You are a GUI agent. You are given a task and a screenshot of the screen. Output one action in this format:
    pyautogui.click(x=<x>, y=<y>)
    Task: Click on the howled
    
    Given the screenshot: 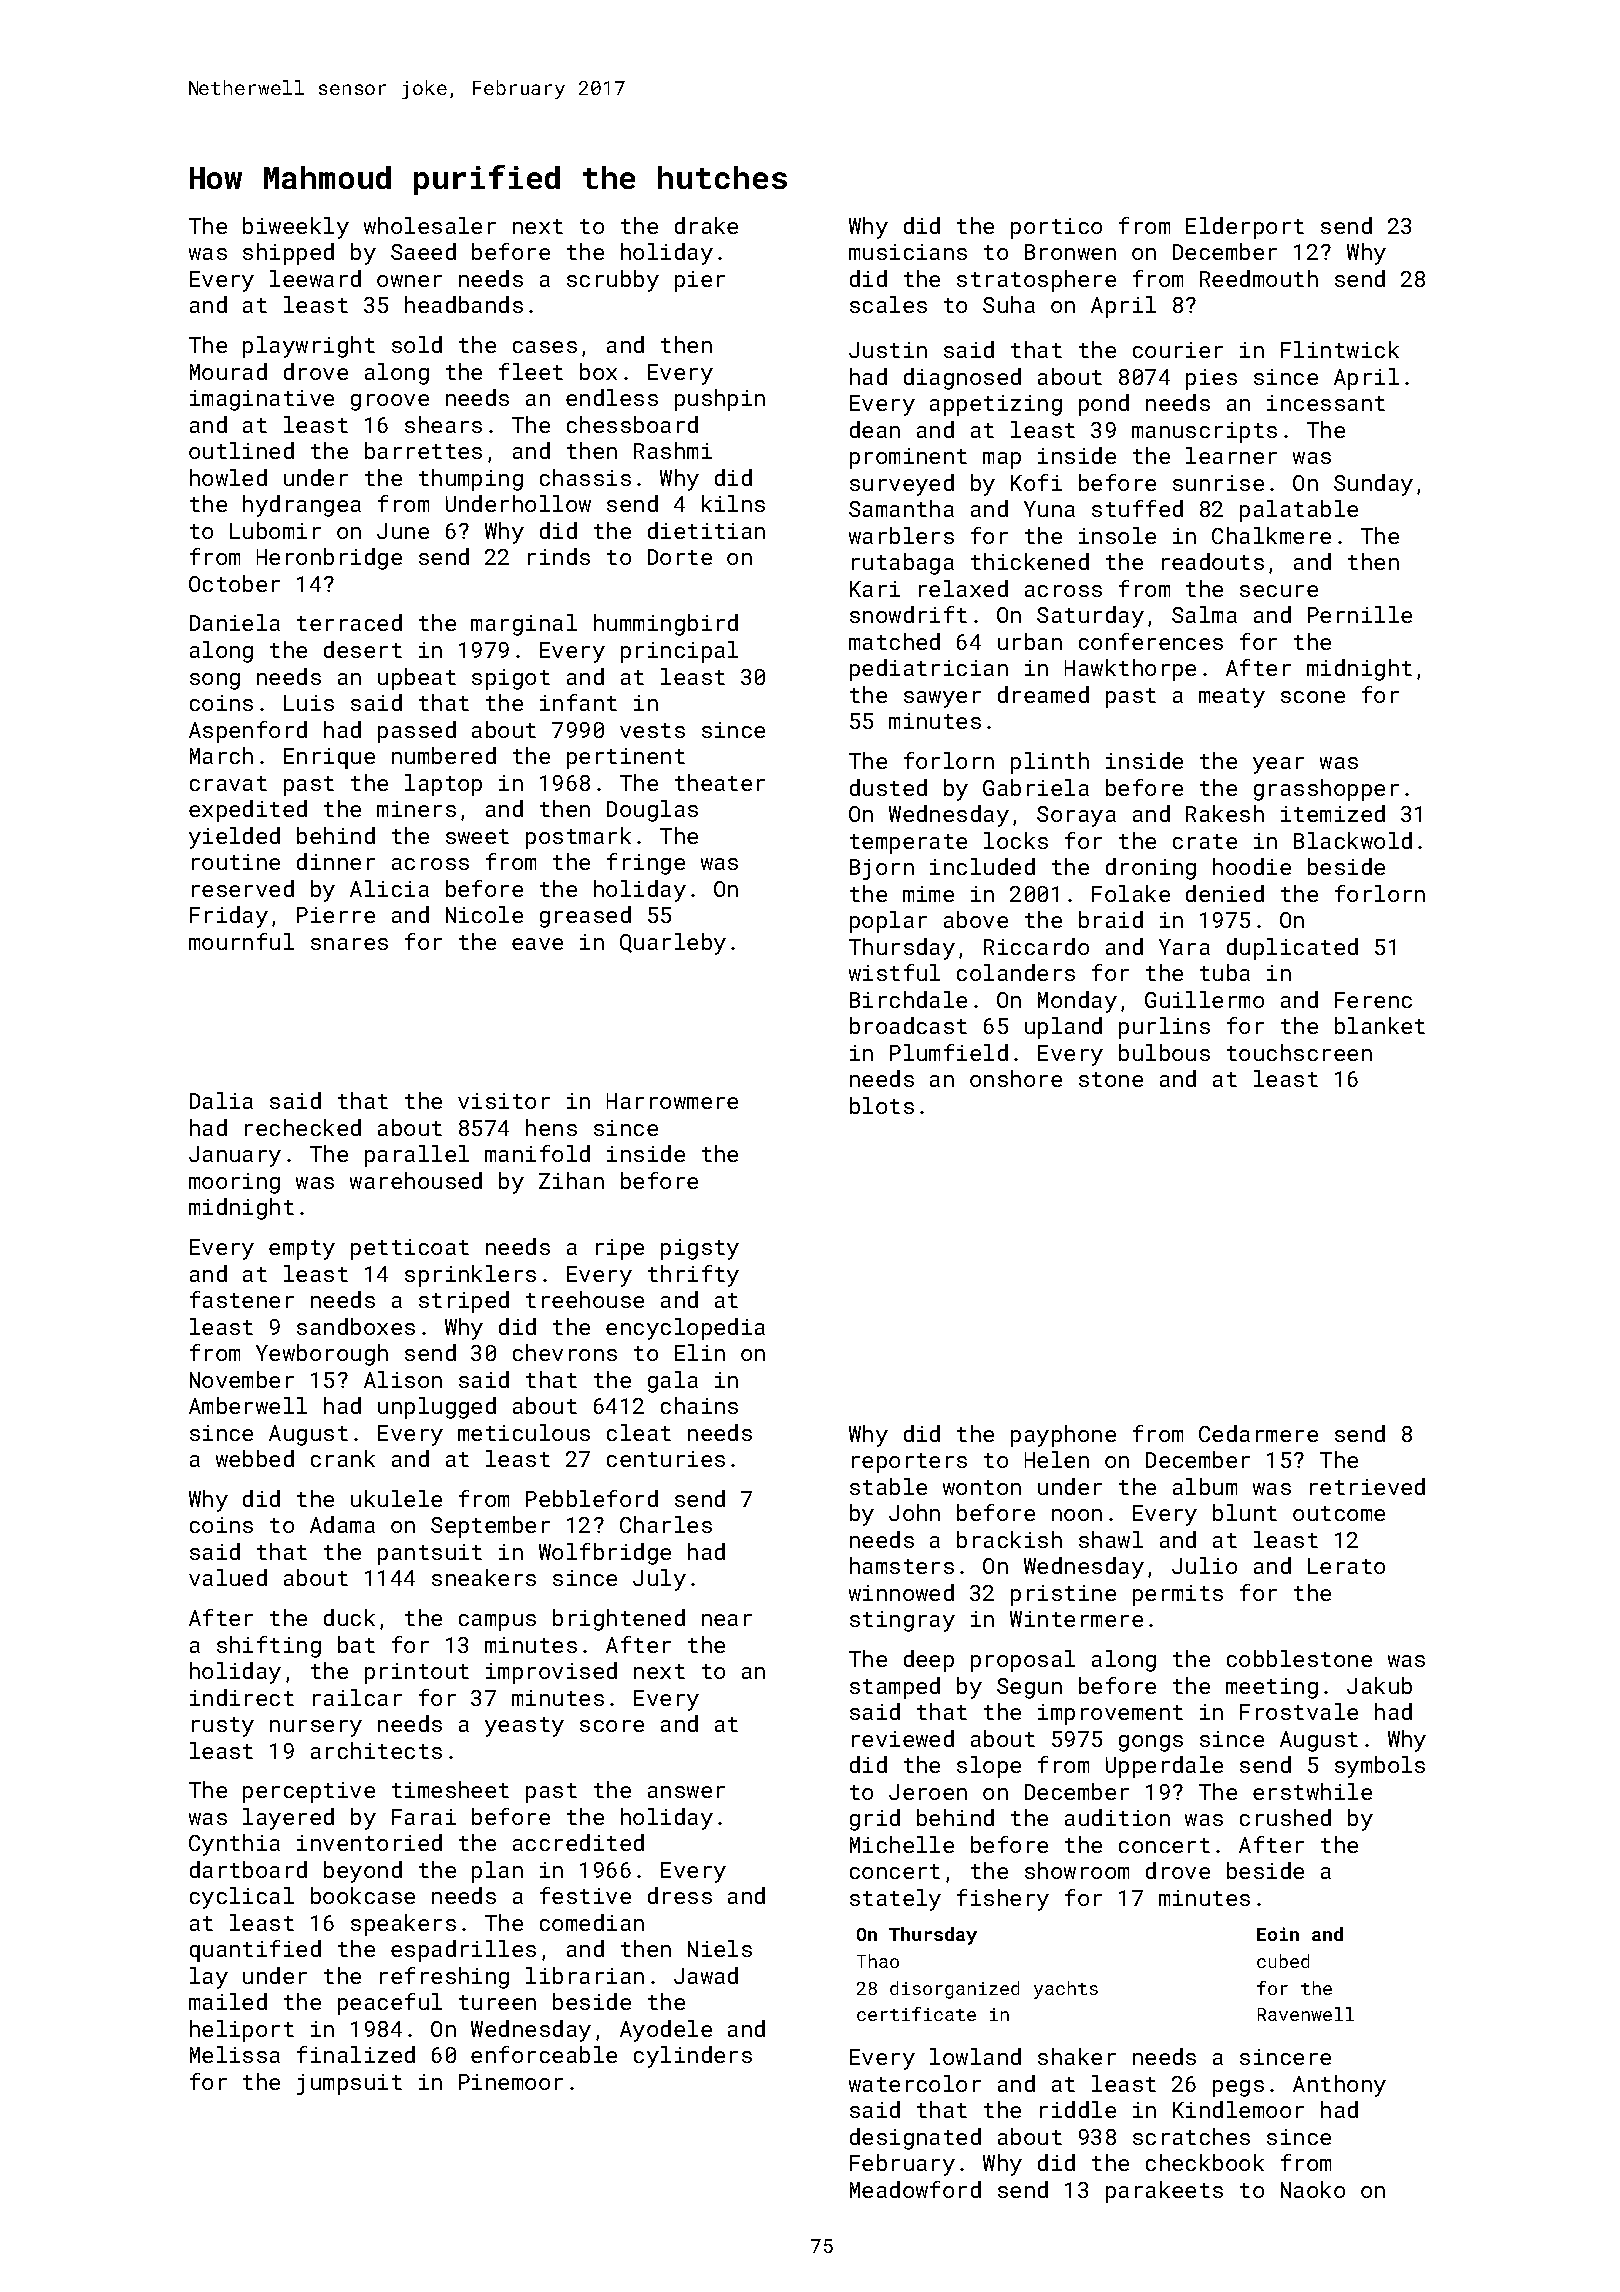 What is the action you would take?
    pyautogui.click(x=228, y=477)
